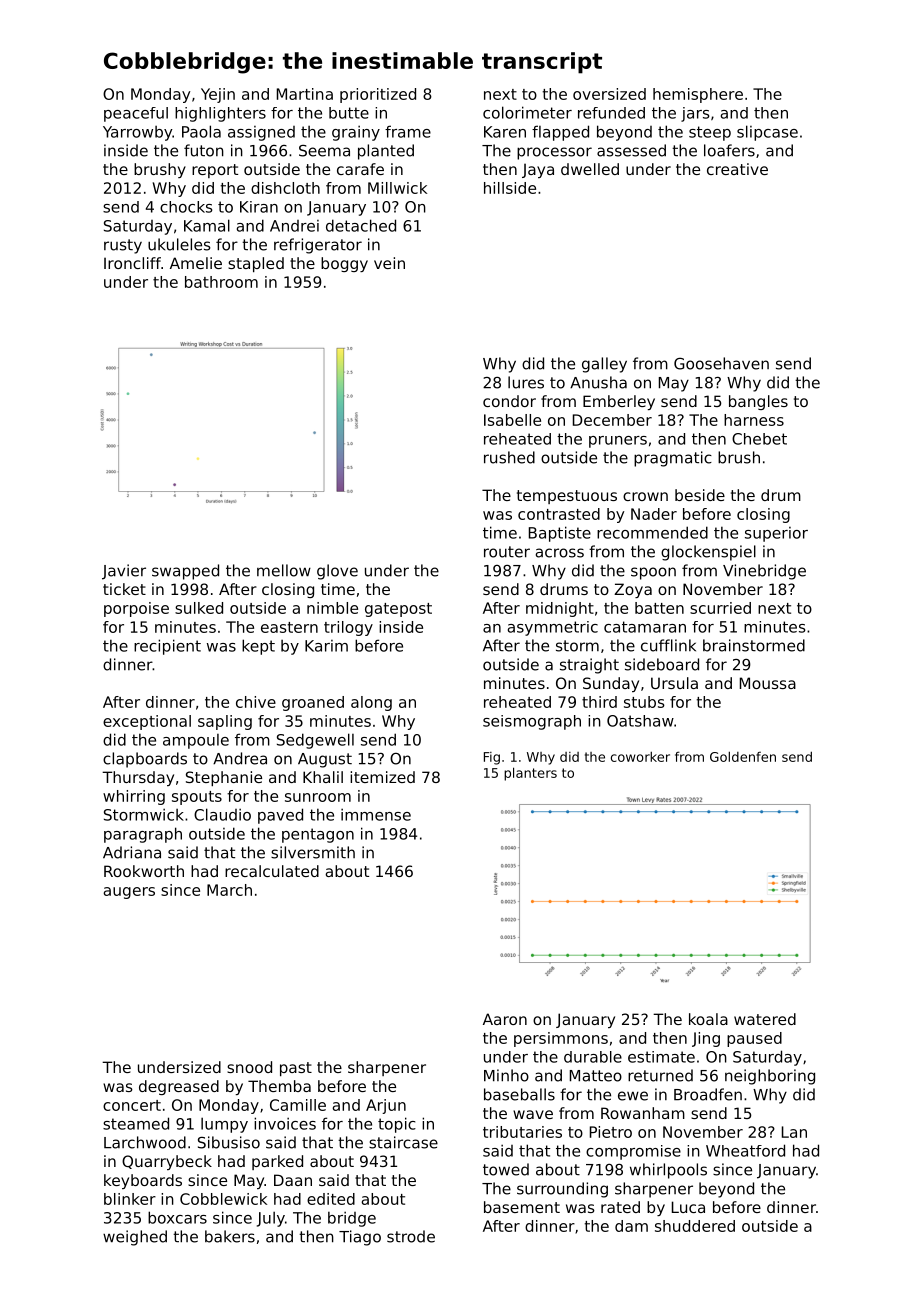  What do you see at coordinates (386, 1106) in the screenshot?
I see `Arjun` at bounding box center [386, 1106].
